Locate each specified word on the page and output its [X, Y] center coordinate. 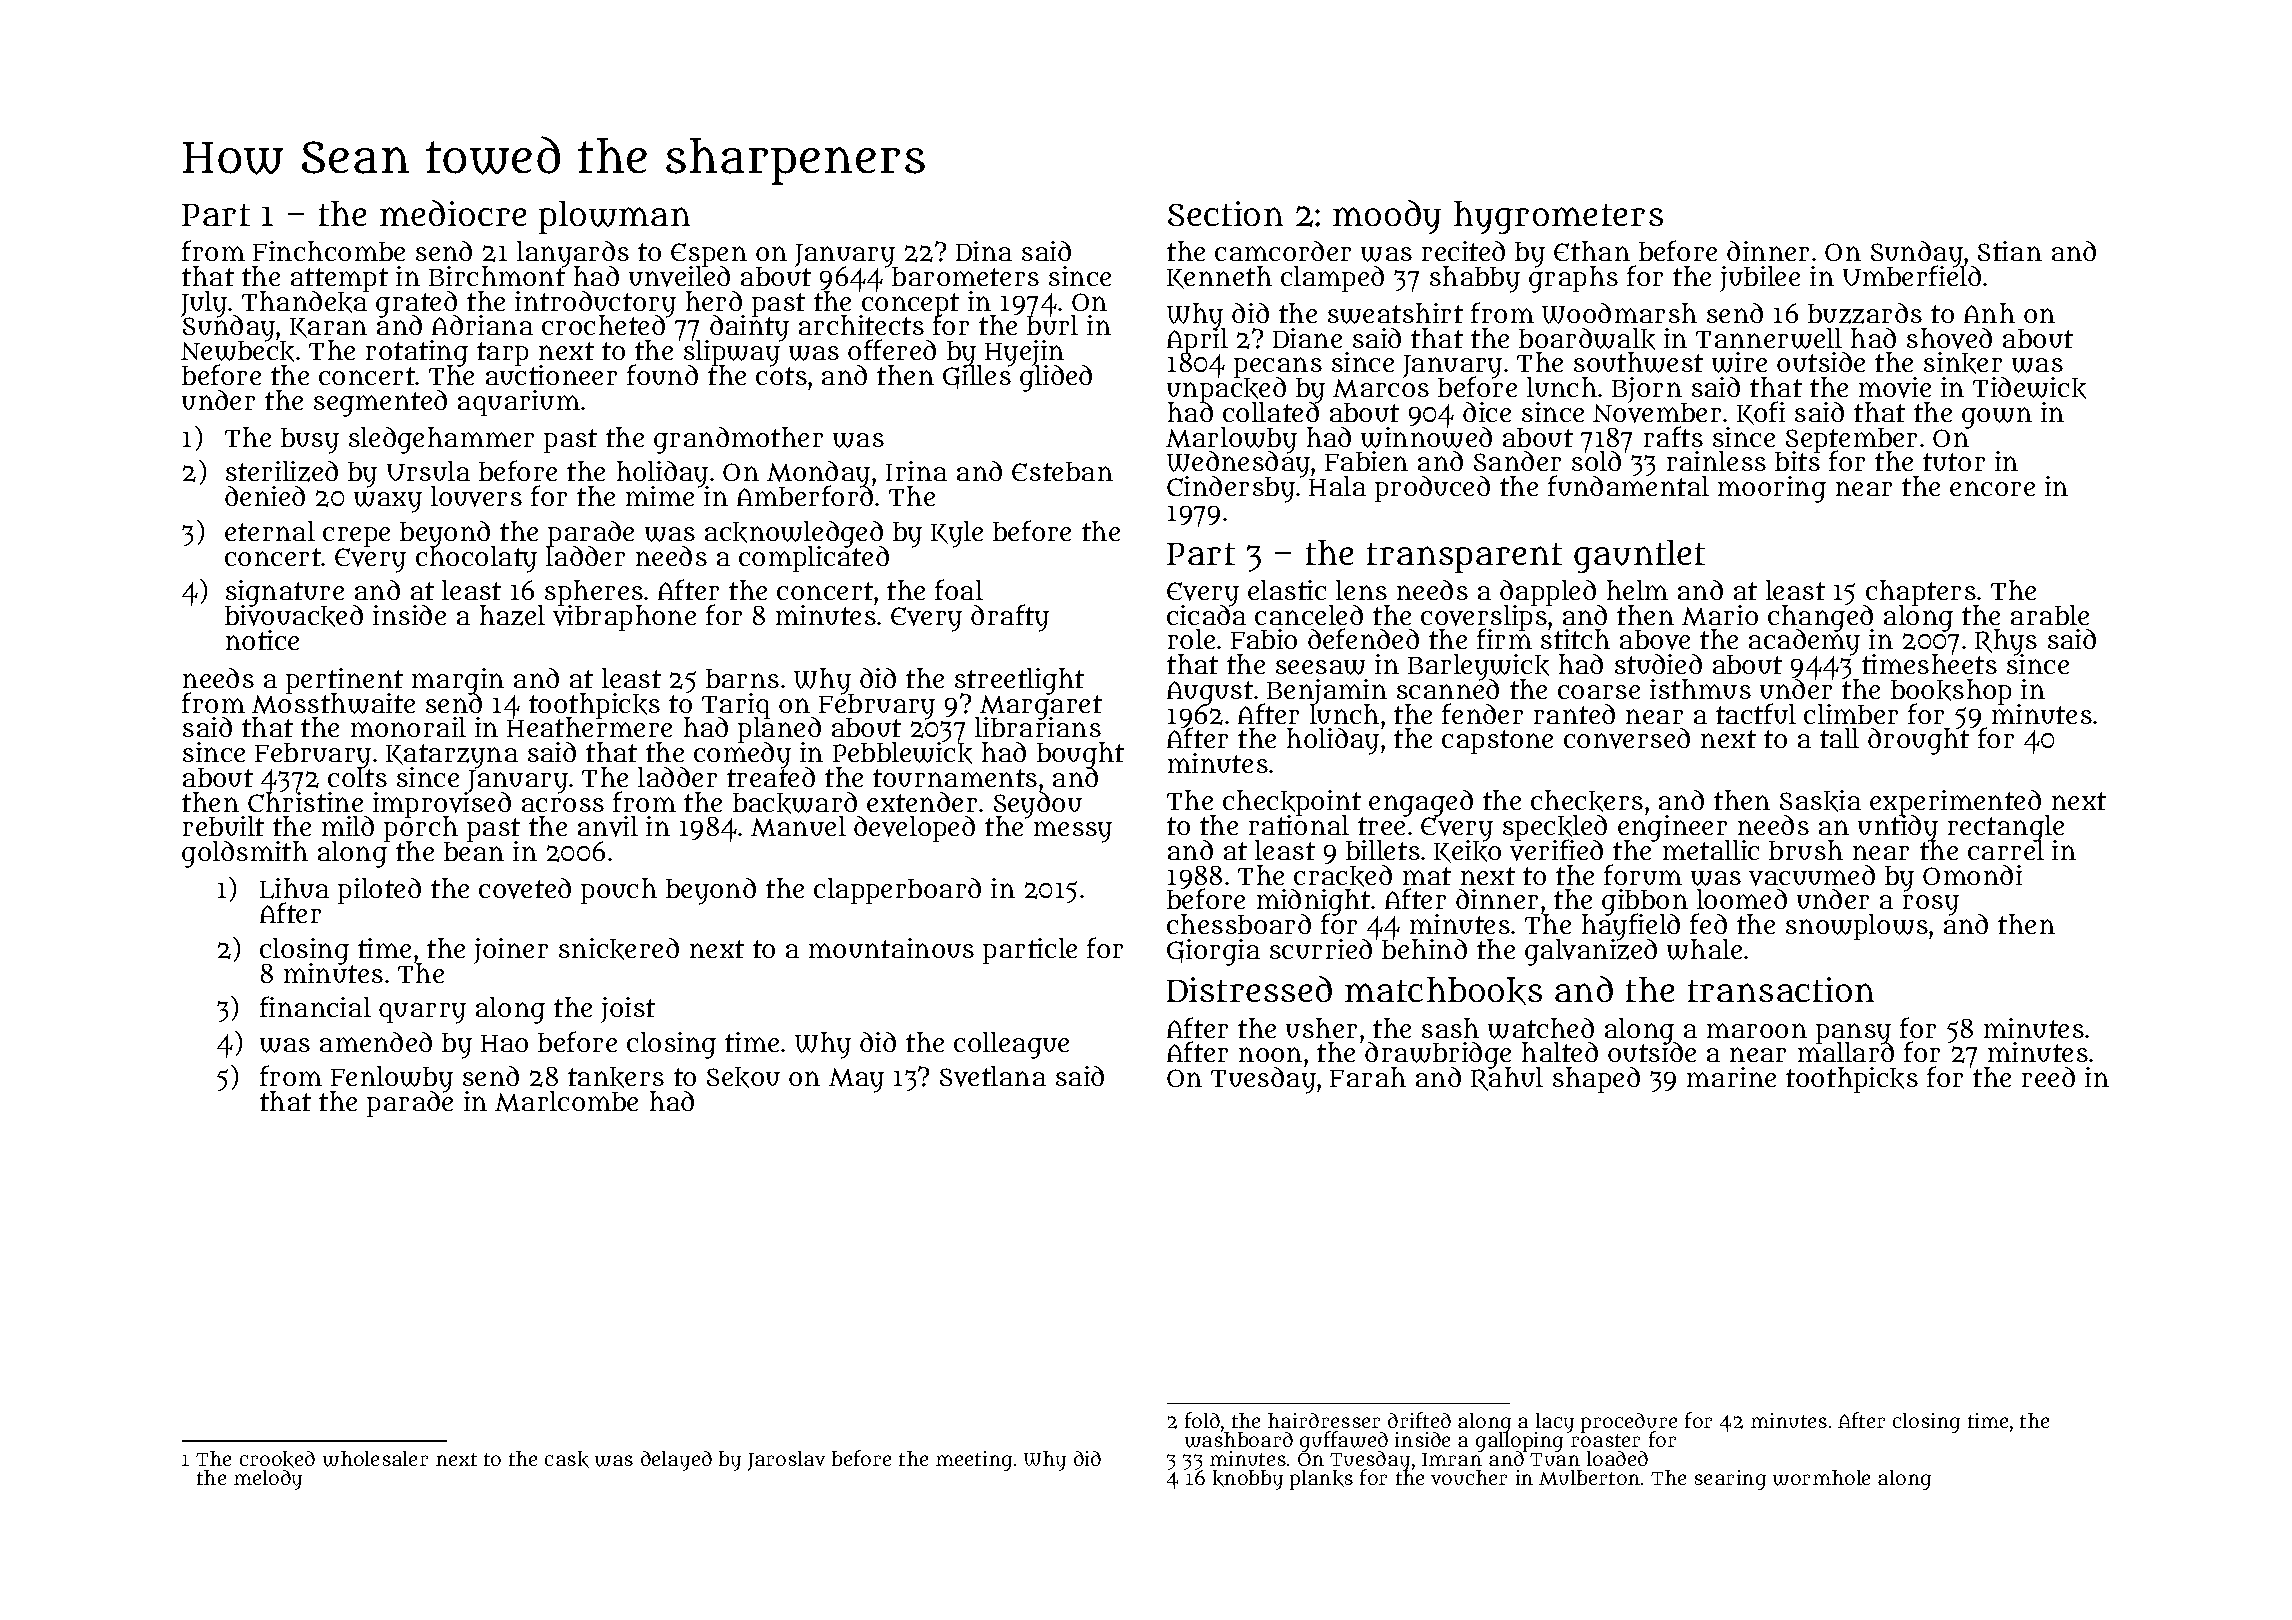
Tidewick [2029, 388]
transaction [1781, 989]
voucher [1469, 1477]
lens [1361, 590]
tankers [616, 1077]
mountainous [891, 948]
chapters [1920, 593]
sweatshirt [1395, 313]
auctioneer [551, 375]
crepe [356, 537]
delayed [676, 1461]
